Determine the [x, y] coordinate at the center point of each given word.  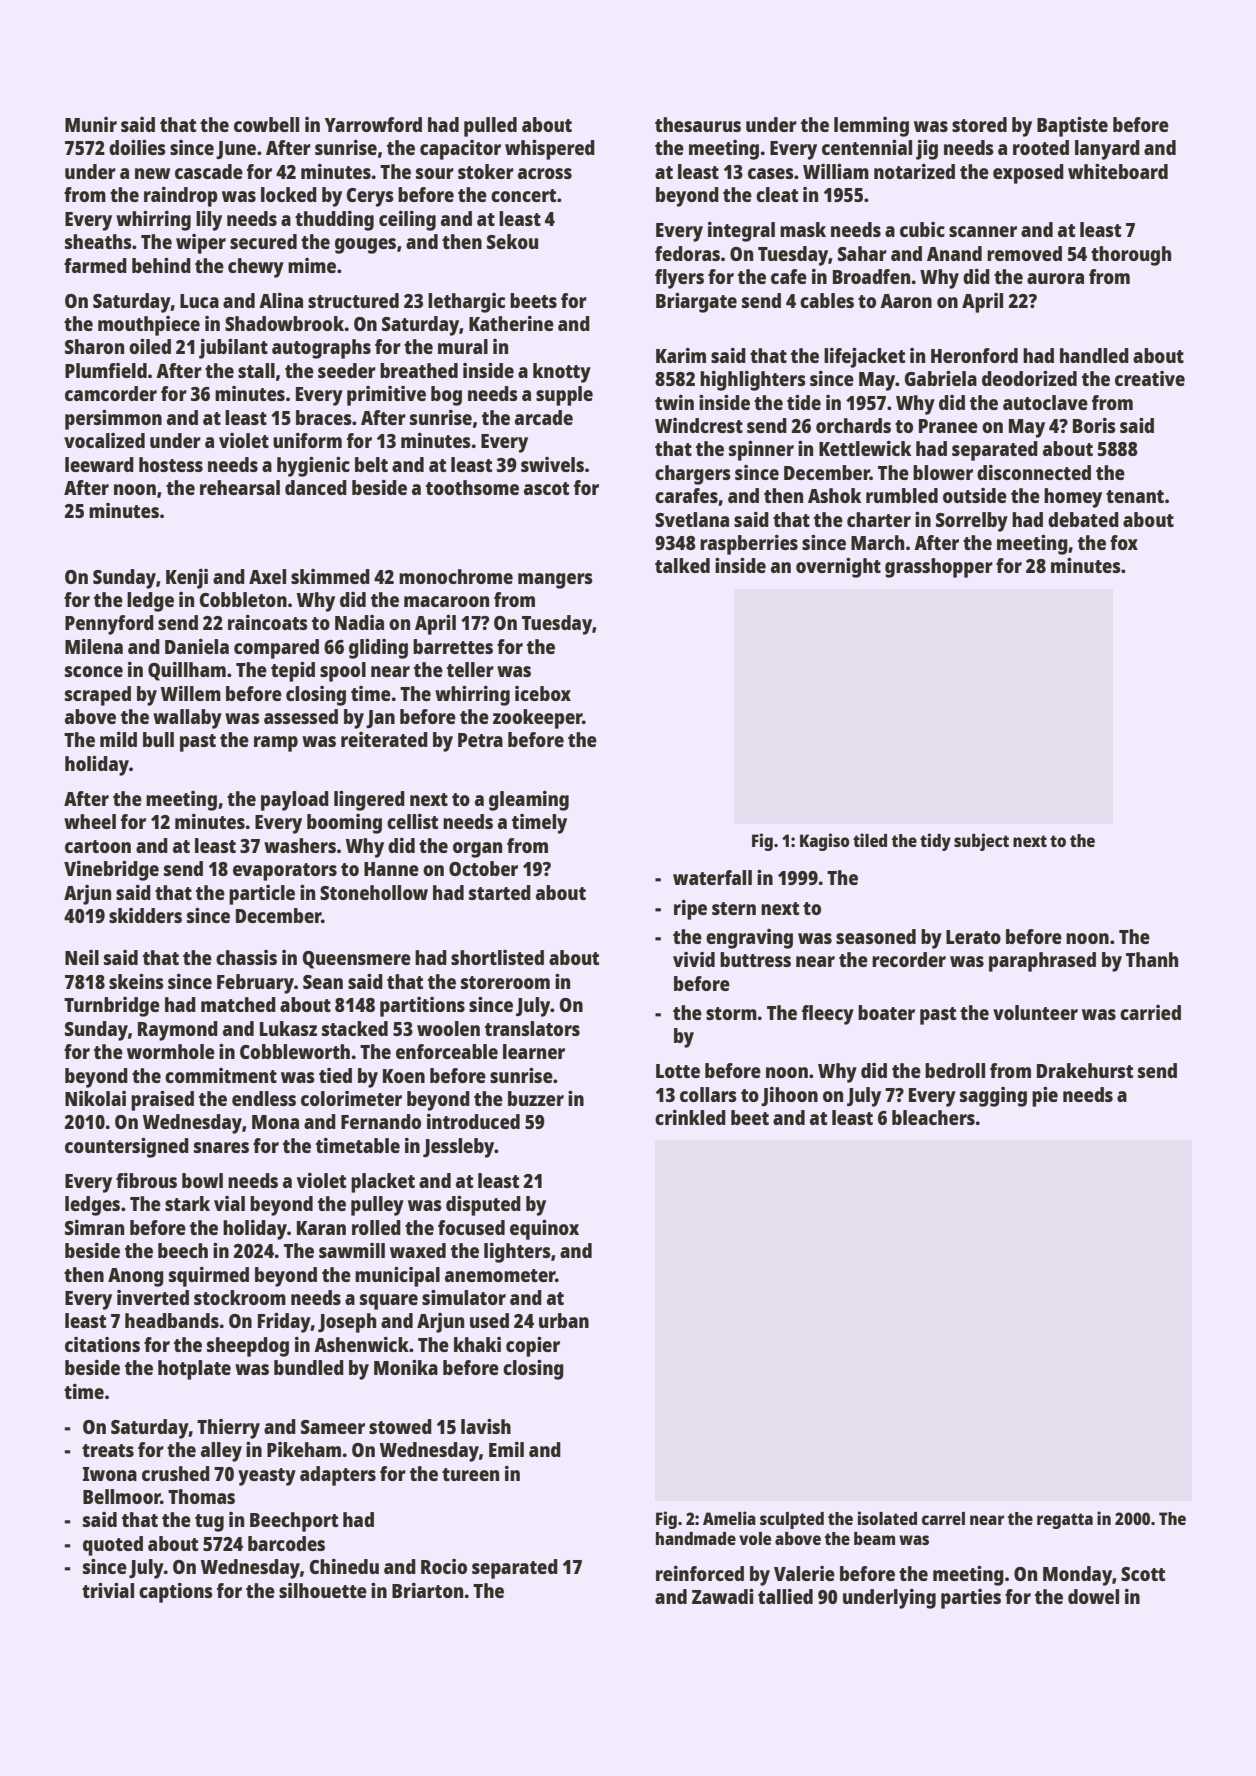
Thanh [1152, 959]
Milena [94, 646]
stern [734, 908]
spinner [761, 451]
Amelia [729, 1518]
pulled [490, 127]
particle [262, 895]
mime [312, 265]
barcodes [286, 1543]
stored [979, 124]
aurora [1055, 278]
